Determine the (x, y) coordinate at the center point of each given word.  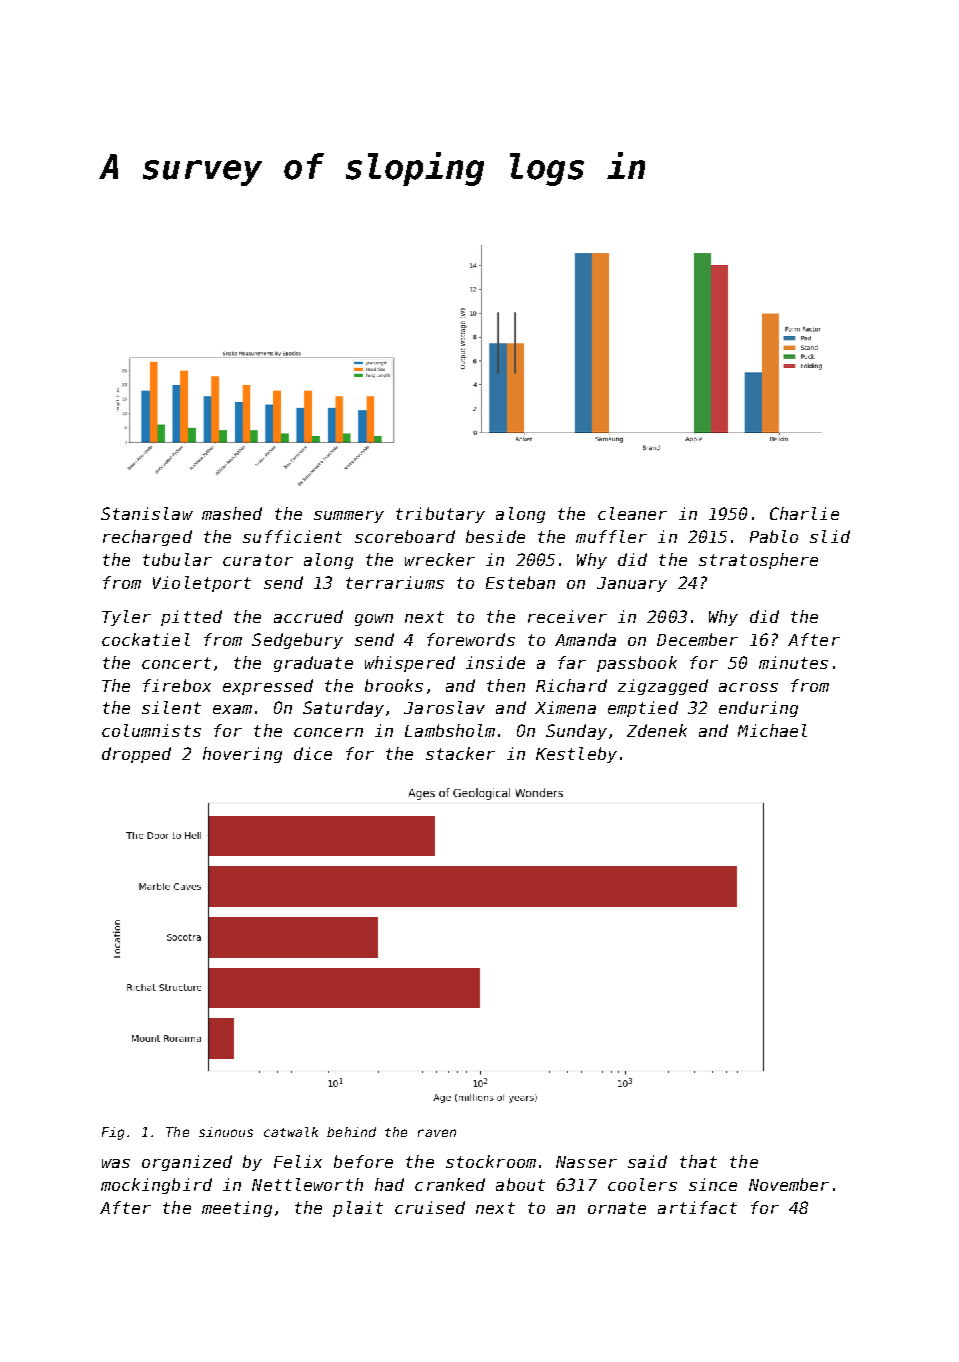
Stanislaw (147, 513)
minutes (793, 662)
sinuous (226, 1132)
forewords (471, 639)
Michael (772, 730)
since (713, 1184)
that (698, 1161)
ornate (617, 1208)
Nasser (586, 1162)
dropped (136, 755)
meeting (237, 1209)
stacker (460, 753)
